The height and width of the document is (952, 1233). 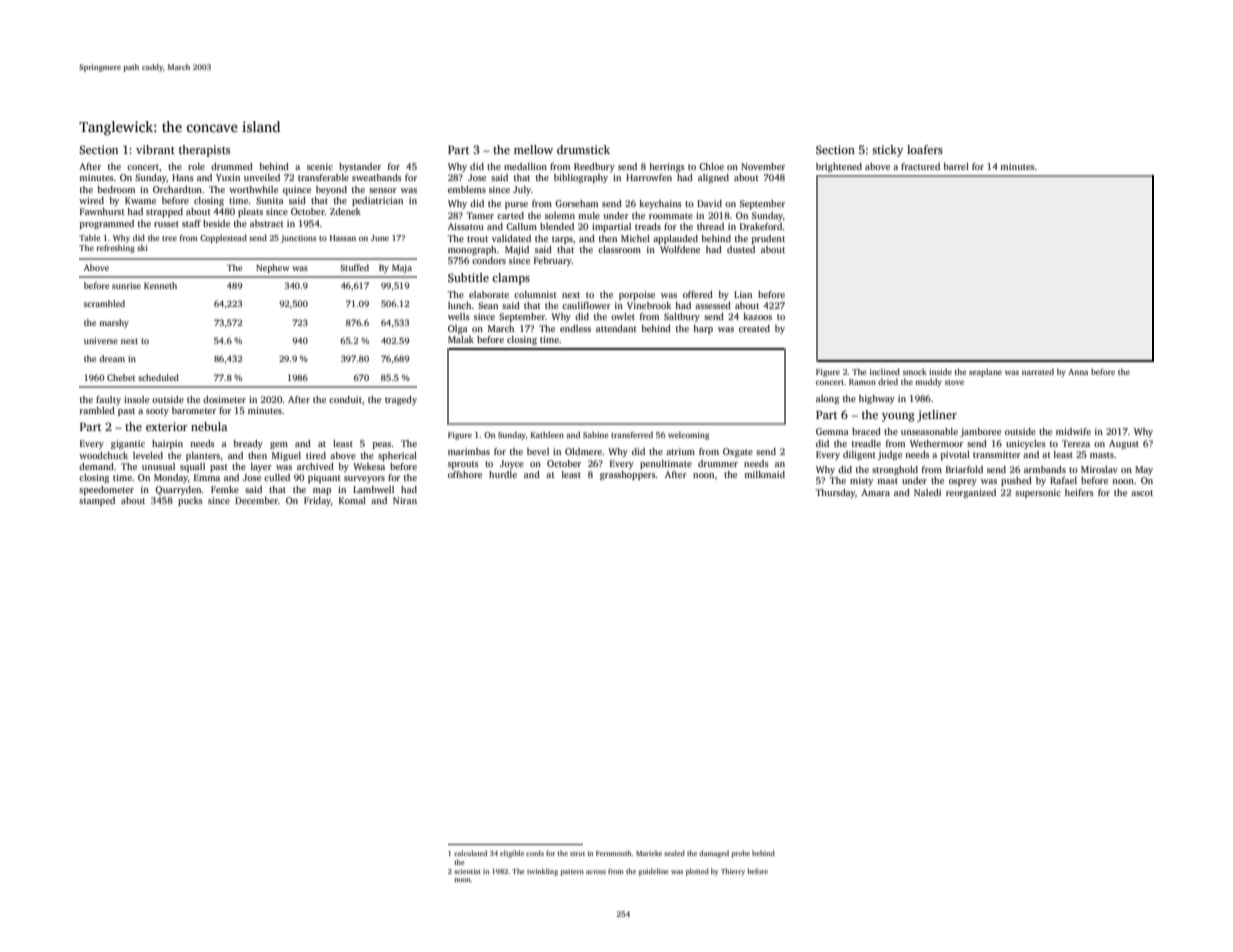 I want to click on pucks, so click(x=190, y=501).
